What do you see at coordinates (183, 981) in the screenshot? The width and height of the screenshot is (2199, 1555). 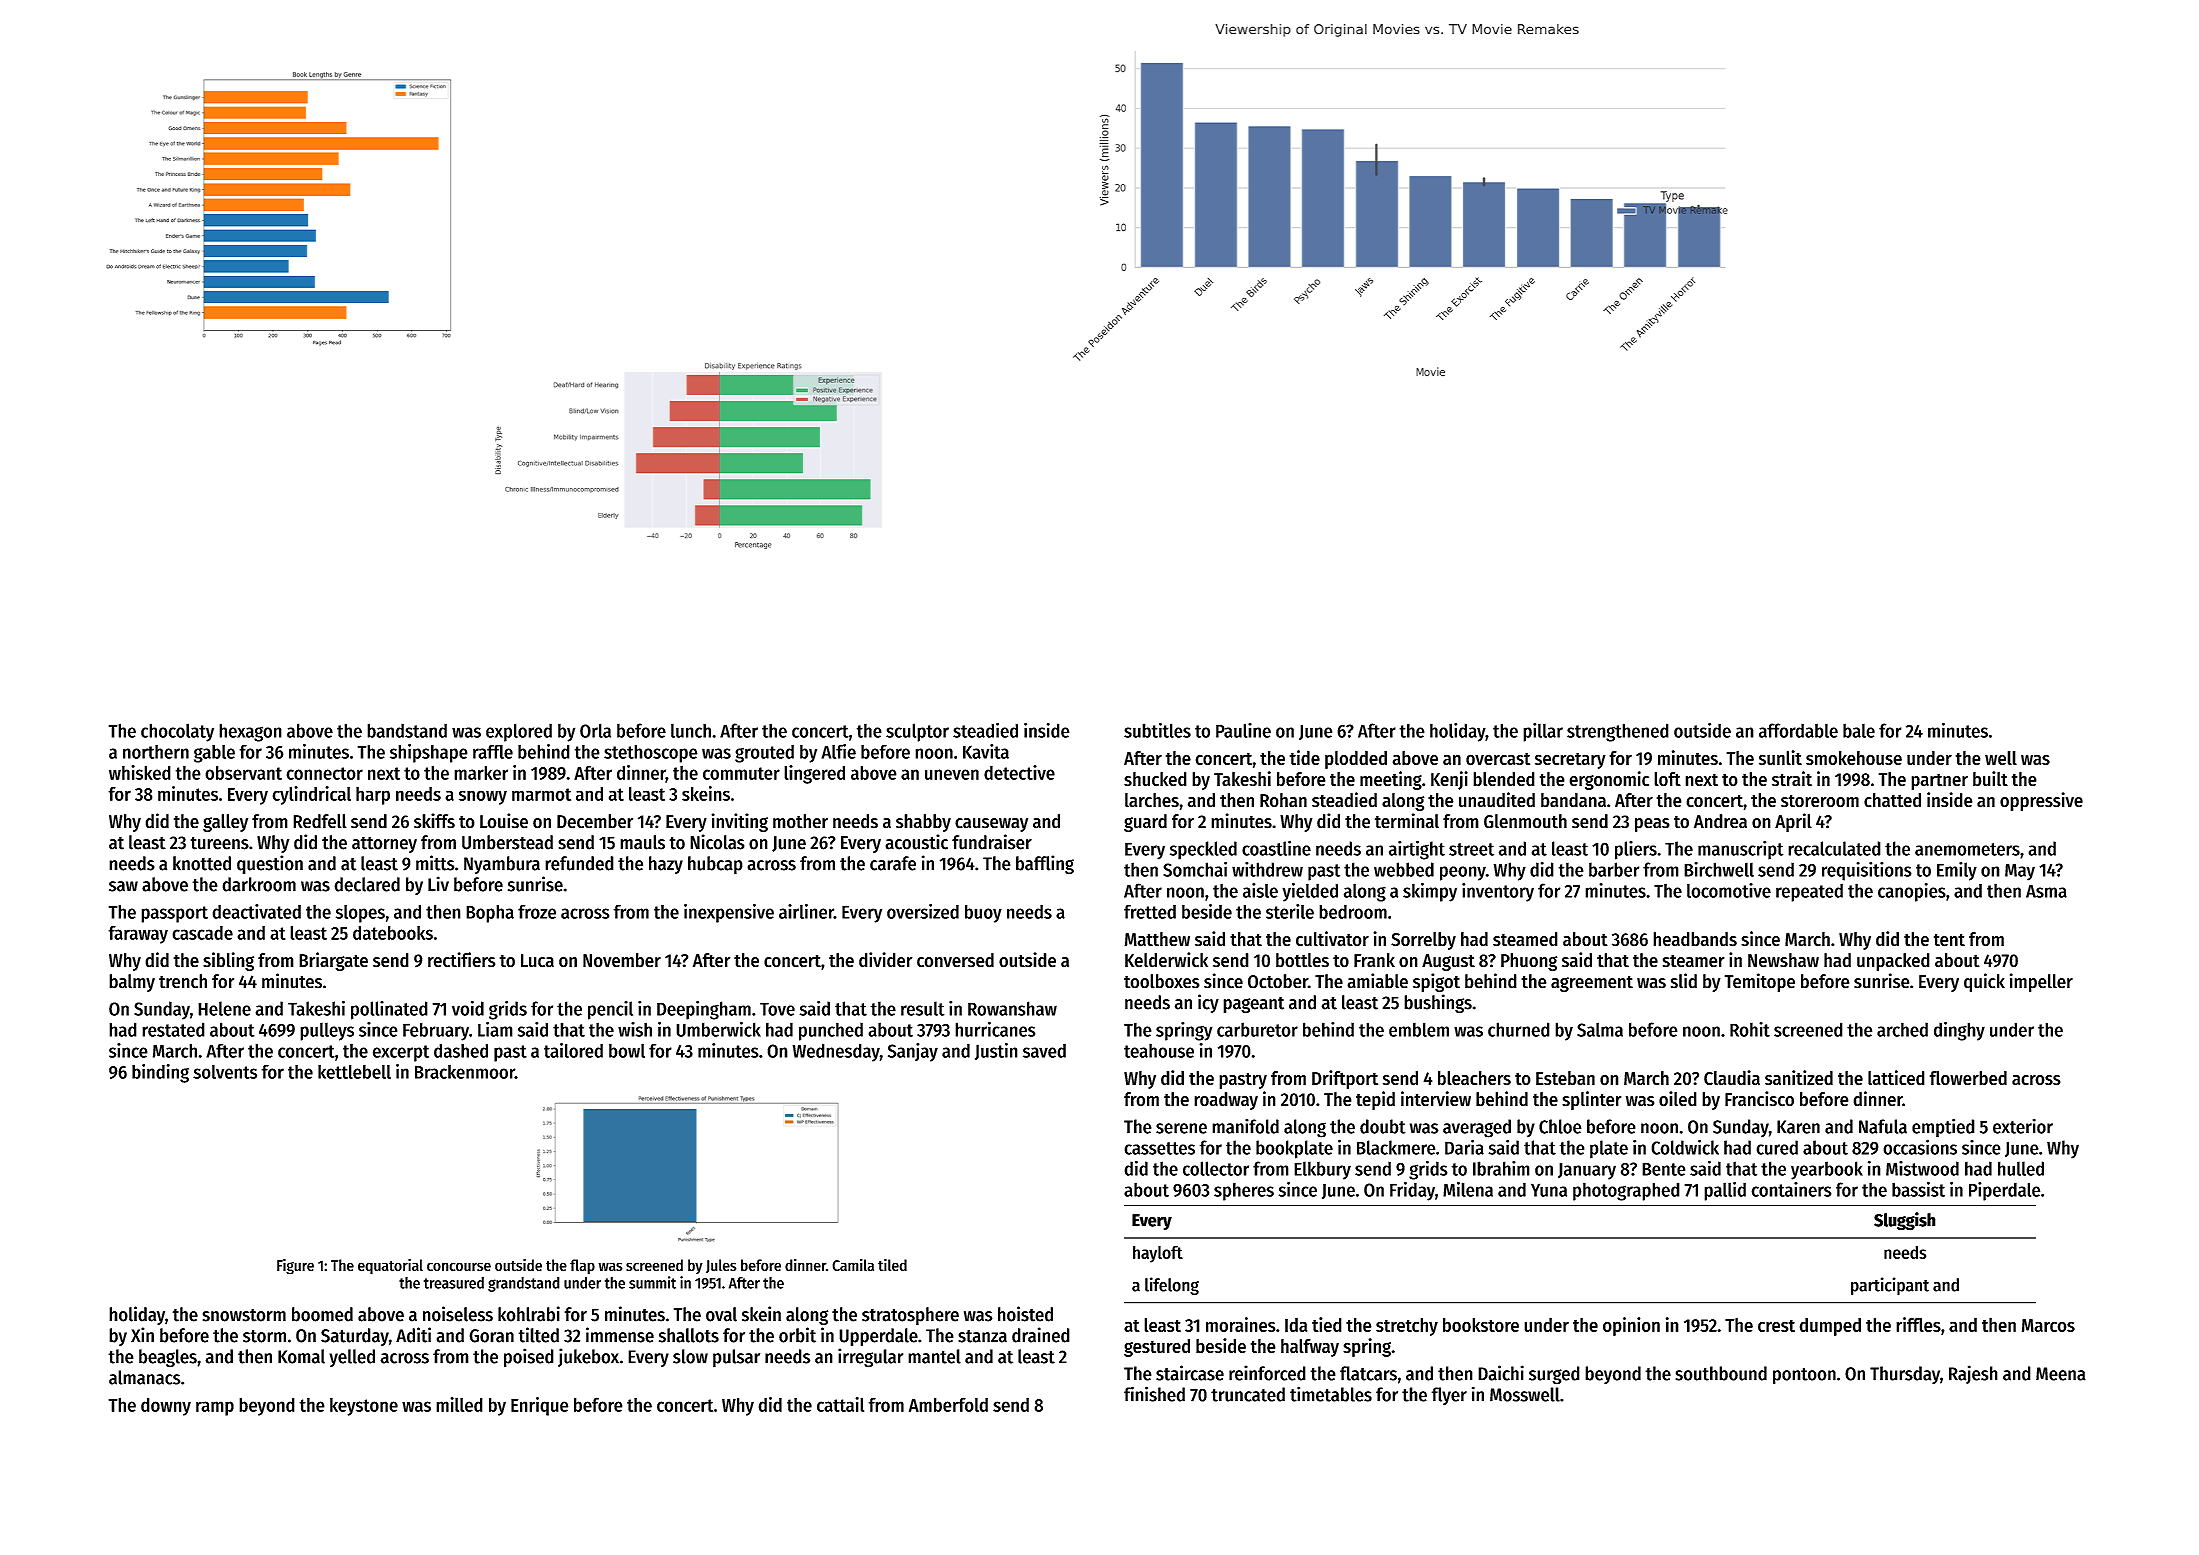 I see `trench` at bounding box center [183, 981].
